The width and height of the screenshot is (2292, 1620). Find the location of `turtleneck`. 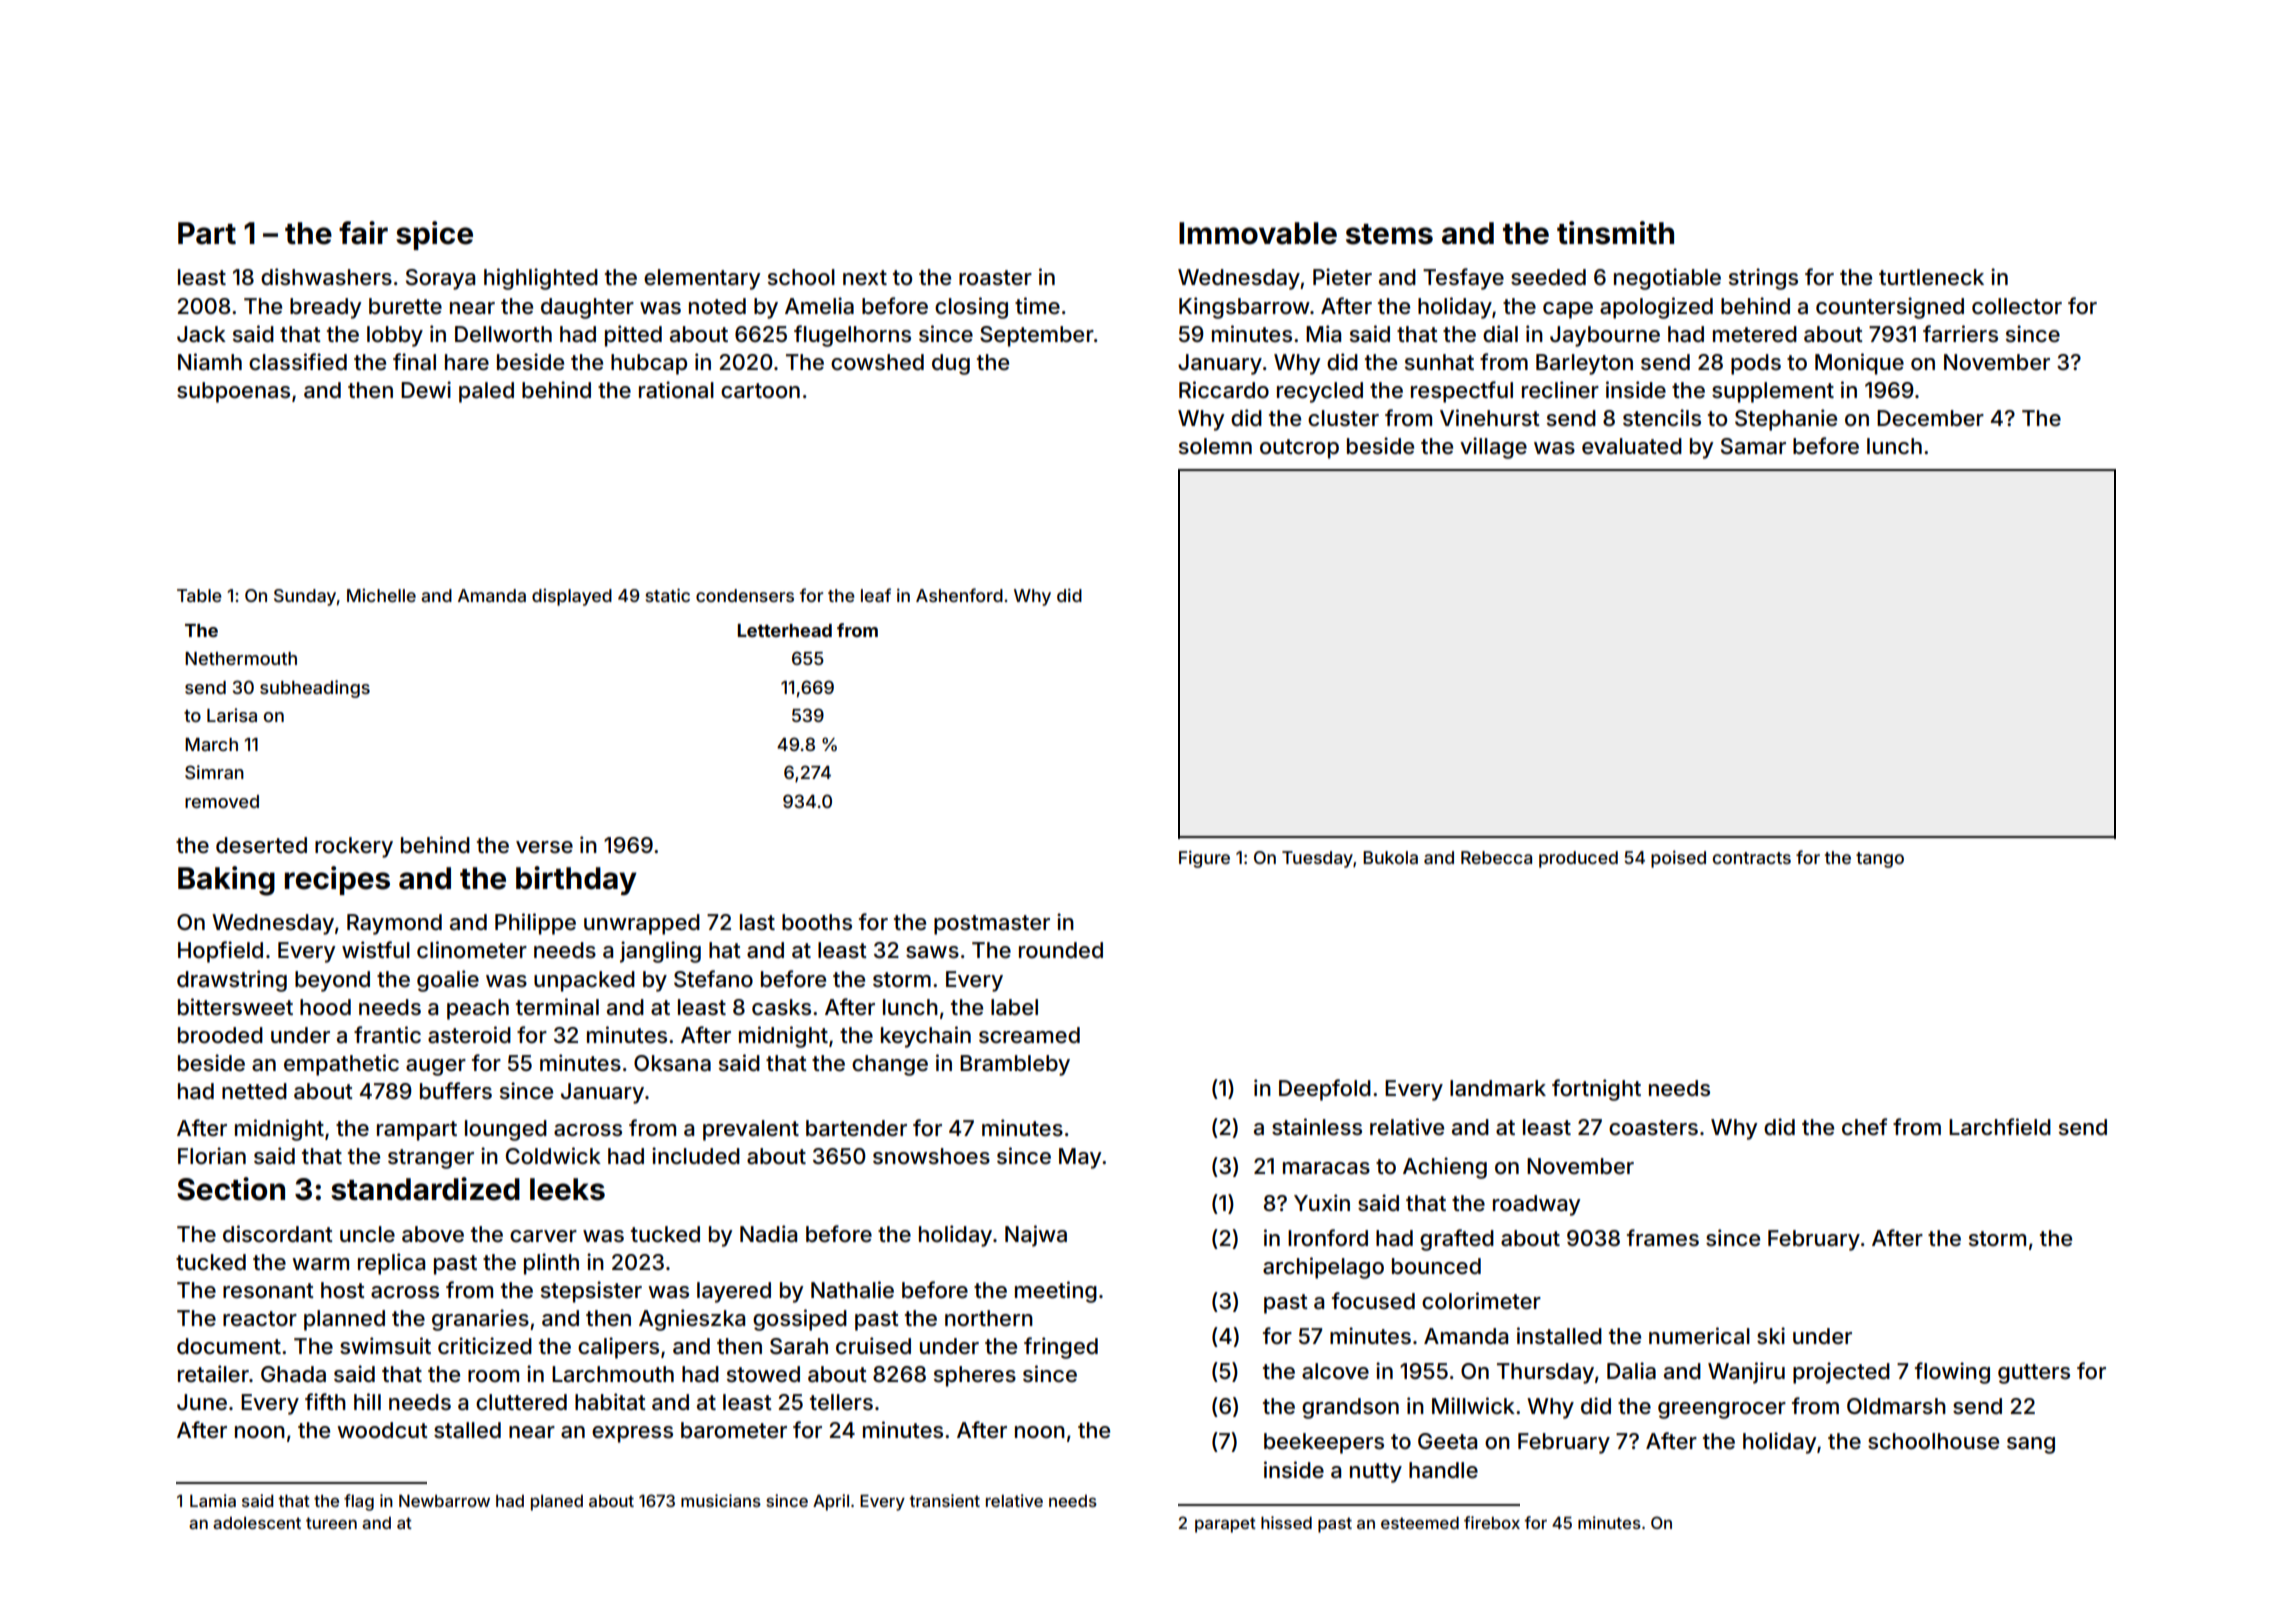

turtleneck is located at coordinates (1931, 277).
